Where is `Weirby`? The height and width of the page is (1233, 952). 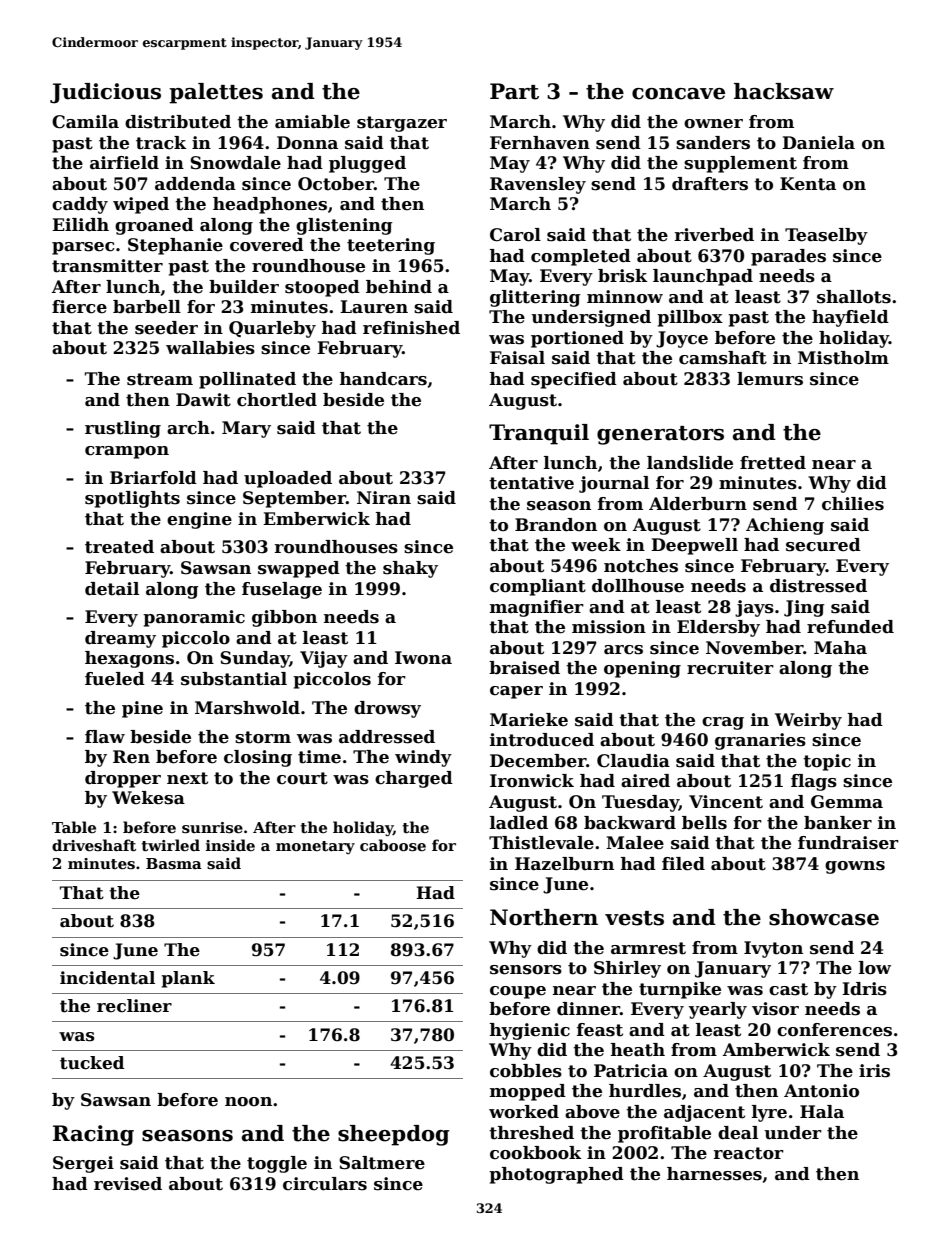 Weirby is located at coordinates (808, 721).
